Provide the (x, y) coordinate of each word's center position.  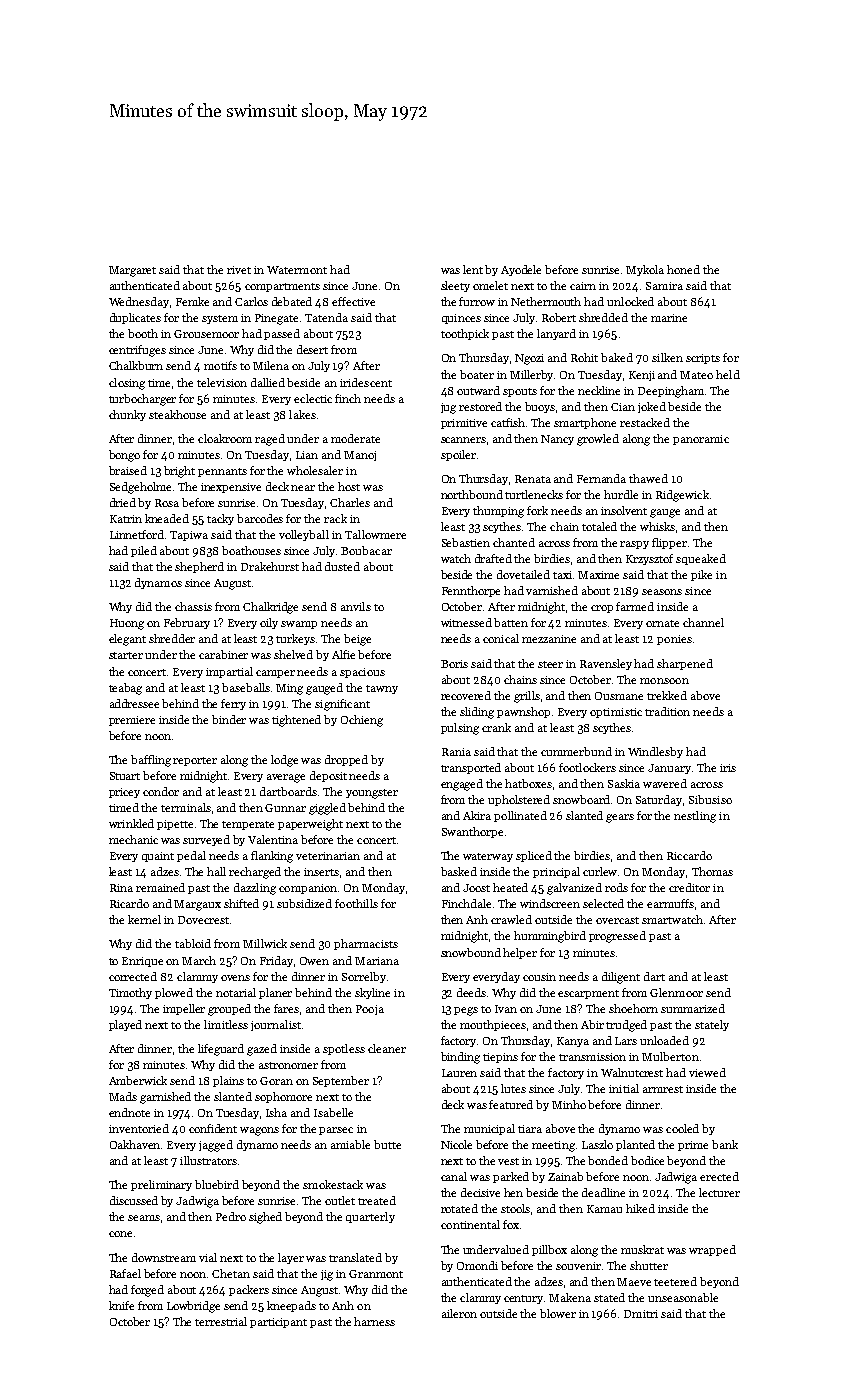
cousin (539, 977)
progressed (617, 937)
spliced (534, 856)
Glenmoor (676, 992)
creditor (689, 887)
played (125, 1025)
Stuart (125, 776)
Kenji (642, 376)
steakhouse (177, 414)
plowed (174, 993)
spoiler (458, 455)
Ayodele (521, 270)
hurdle (621, 494)
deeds (471, 992)
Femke (192, 301)
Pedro (231, 1216)
